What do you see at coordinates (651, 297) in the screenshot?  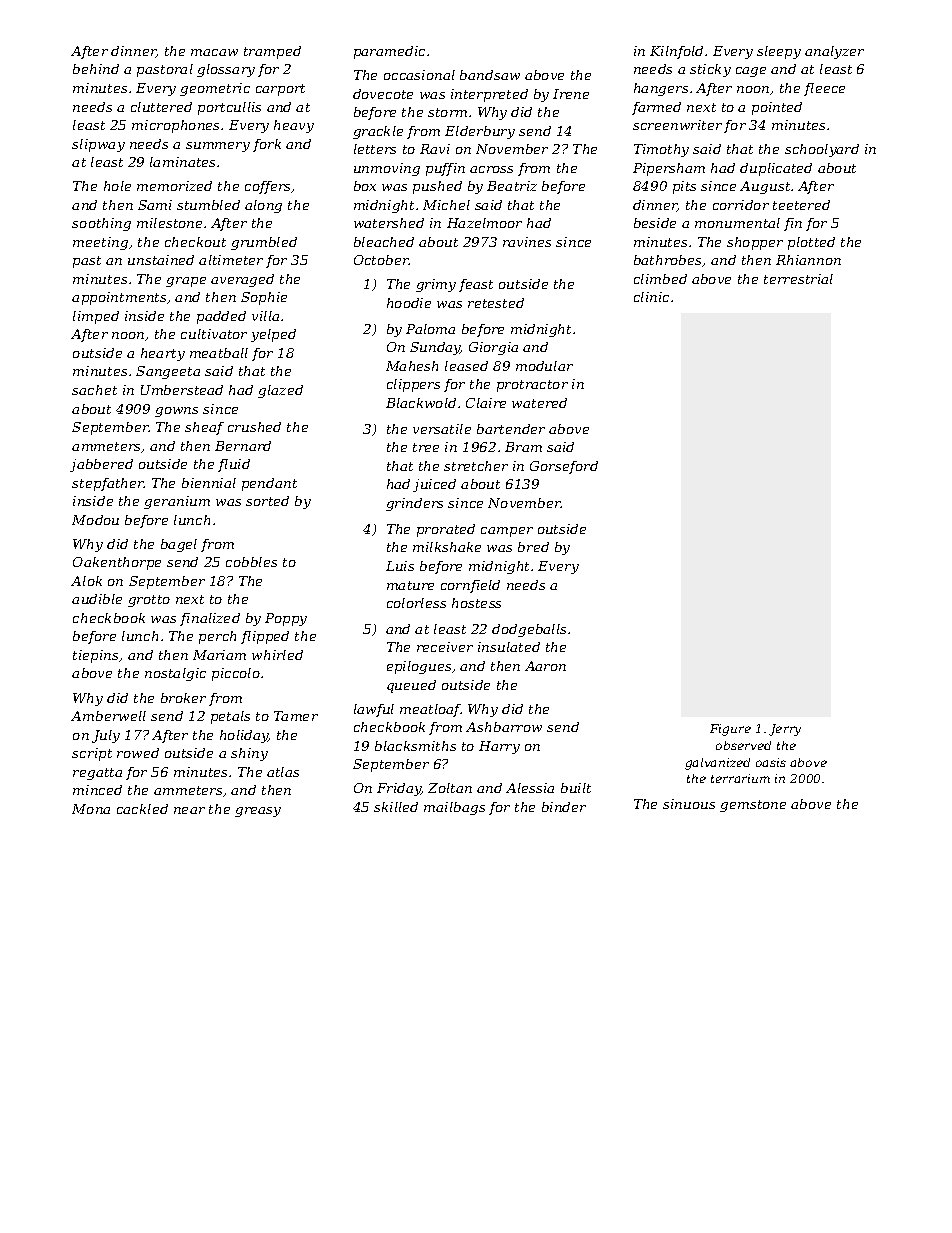 I see `clinic` at bounding box center [651, 297].
